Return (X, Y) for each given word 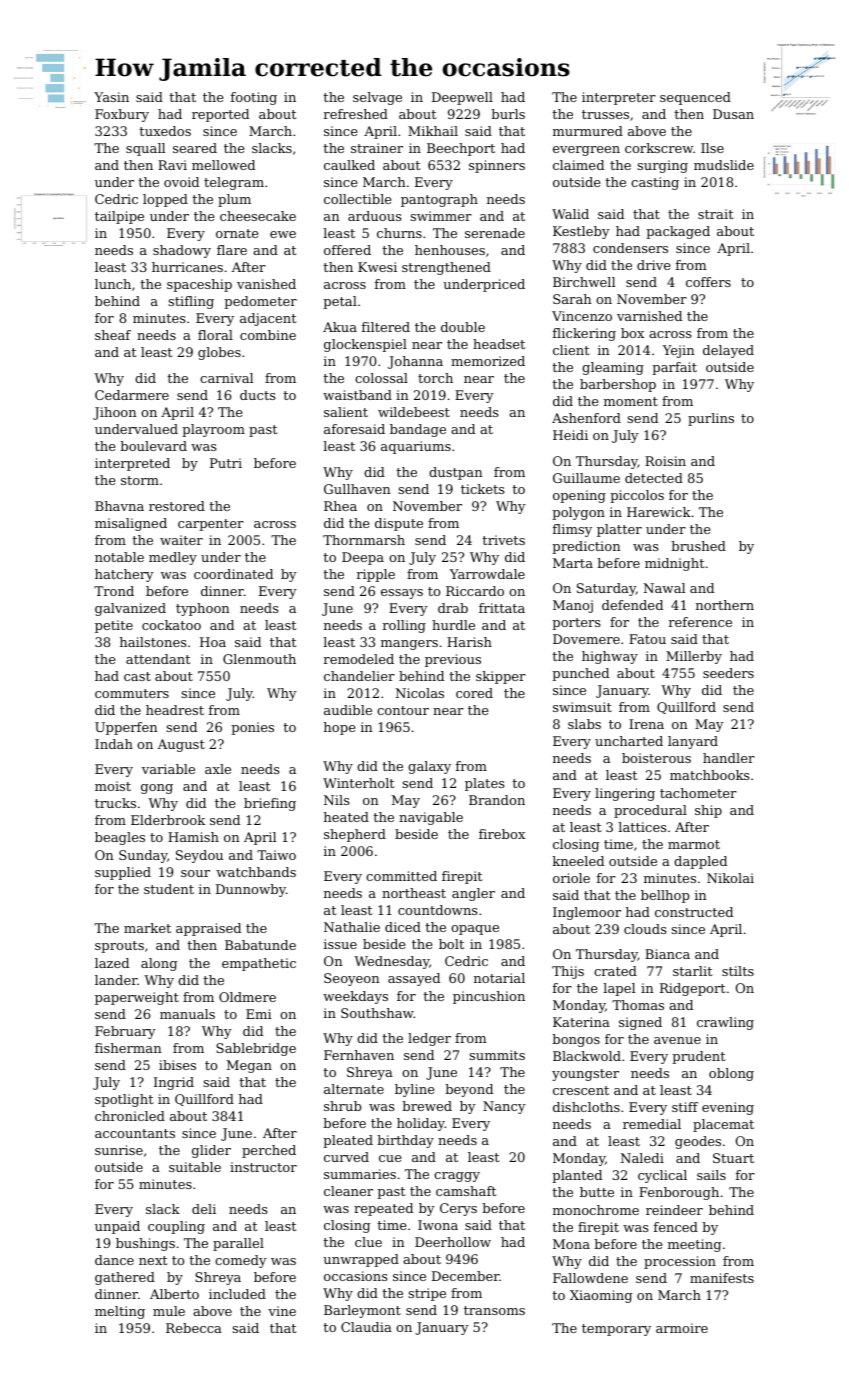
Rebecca (194, 1328)
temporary (616, 1330)
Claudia (366, 1327)
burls (508, 114)
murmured (588, 131)
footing (254, 98)
